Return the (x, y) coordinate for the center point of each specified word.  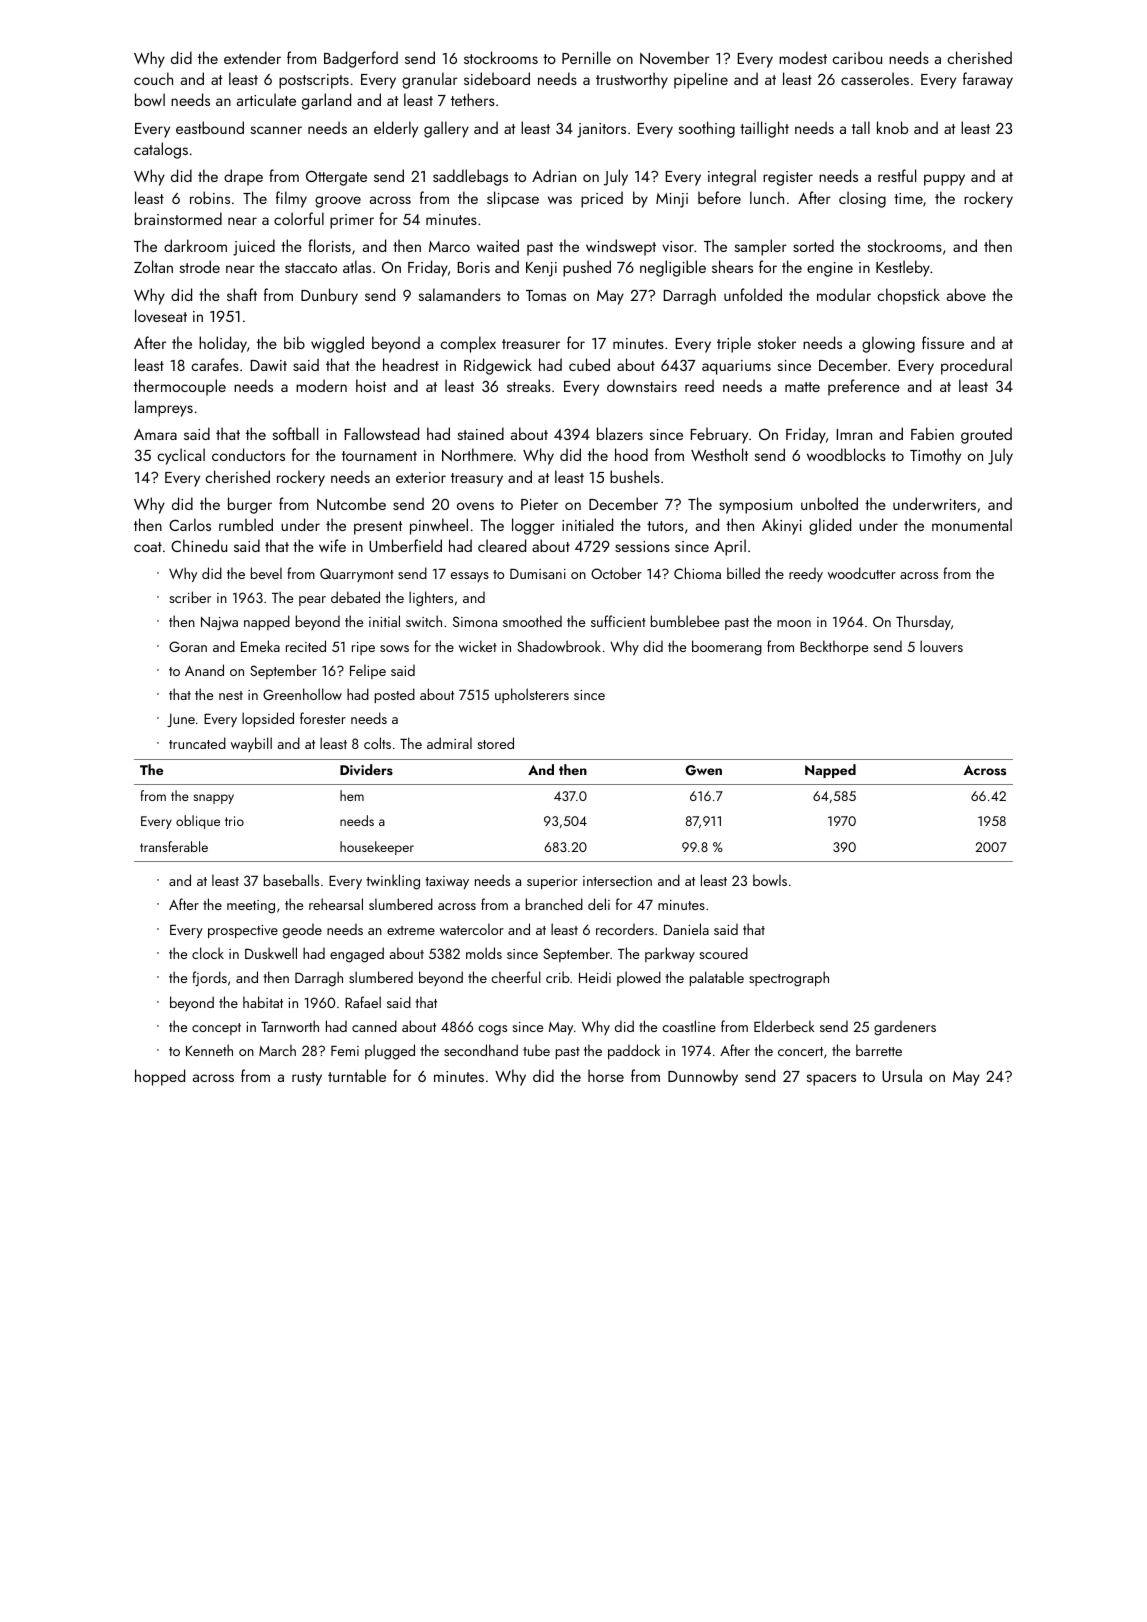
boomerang (727, 648)
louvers (941, 646)
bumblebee (685, 621)
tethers (473, 99)
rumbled (246, 524)
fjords (209, 978)
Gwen (703, 770)
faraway (988, 80)
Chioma (697, 573)
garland (326, 101)
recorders (625, 929)
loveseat (161, 315)
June (181, 720)
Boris (474, 267)
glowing (888, 344)
